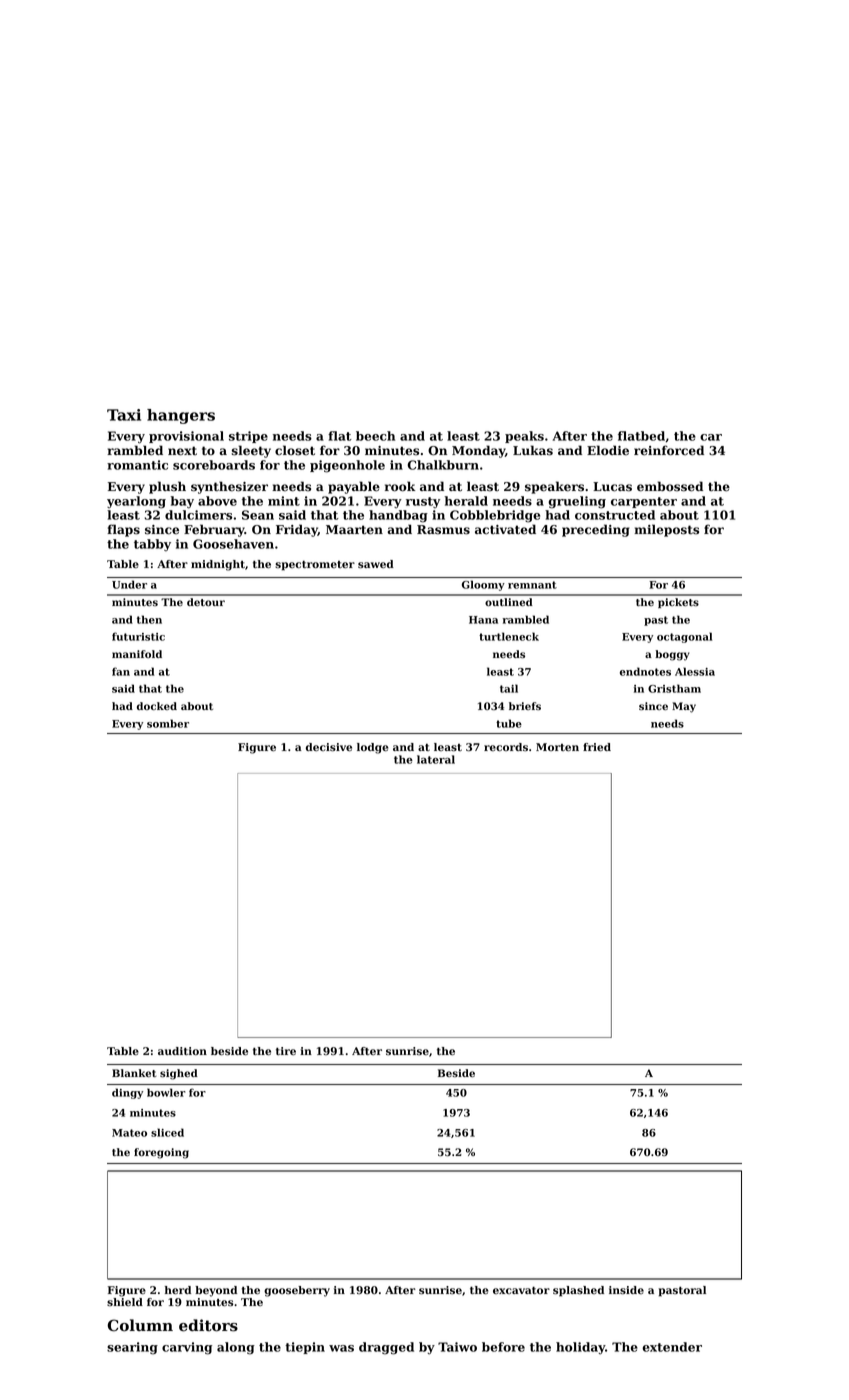  What do you see at coordinates (375, 436) in the page?
I see `beech` at bounding box center [375, 436].
